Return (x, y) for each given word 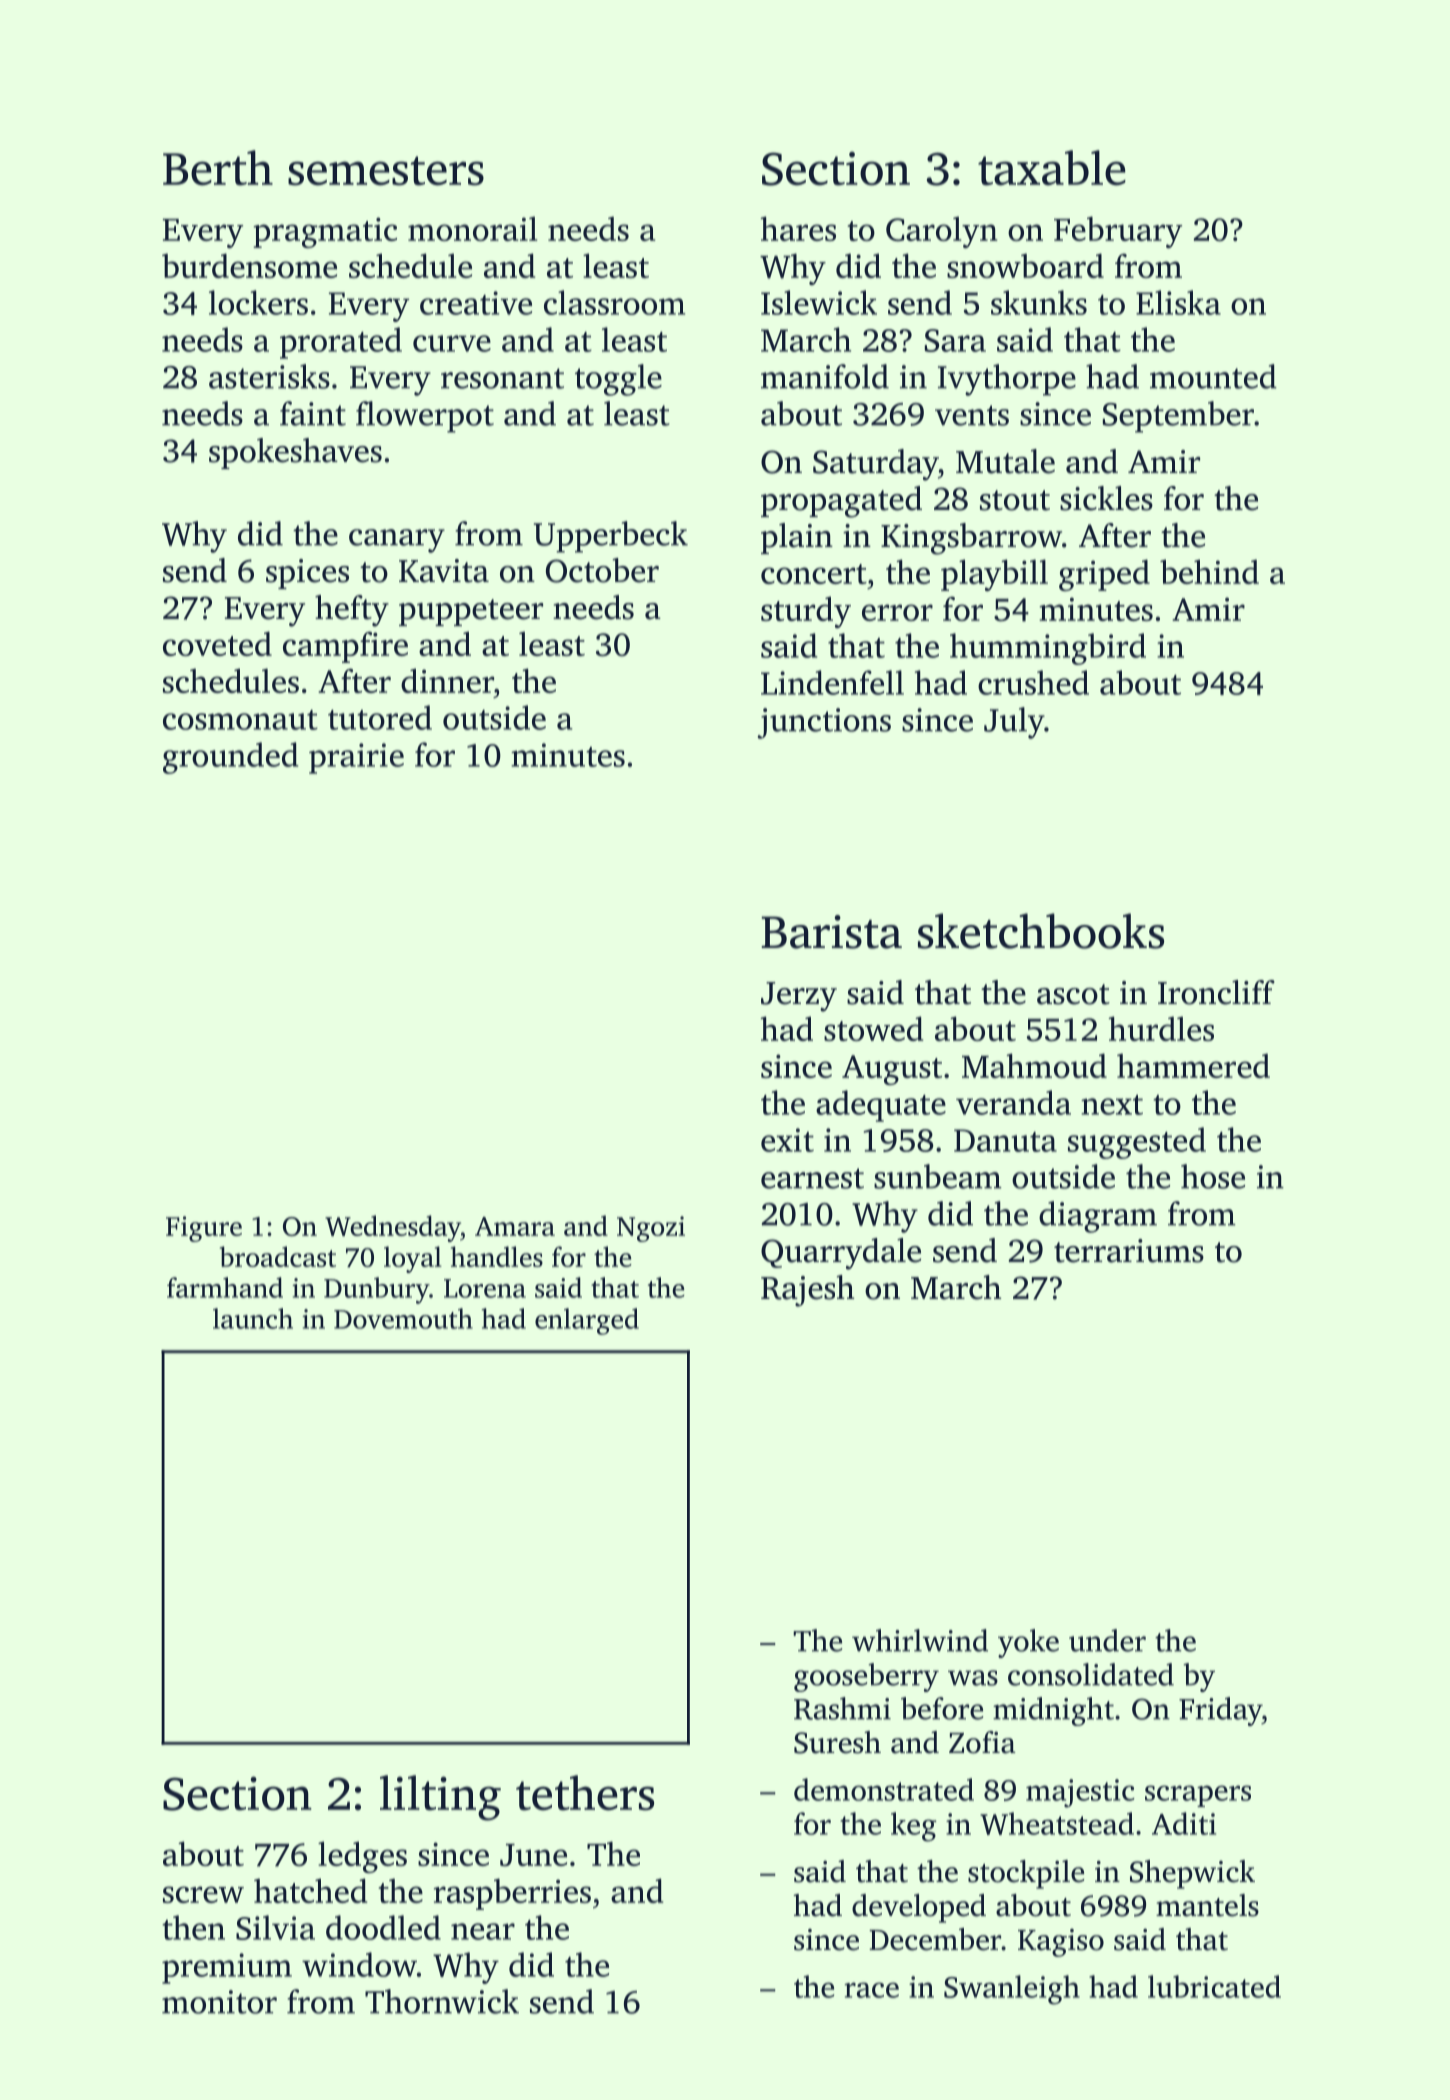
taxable (1052, 168)
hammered (1193, 1065)
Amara (515, 1226)
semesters (386, 171)
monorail (472, 228)
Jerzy (799, 997)
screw (203, 1894)
